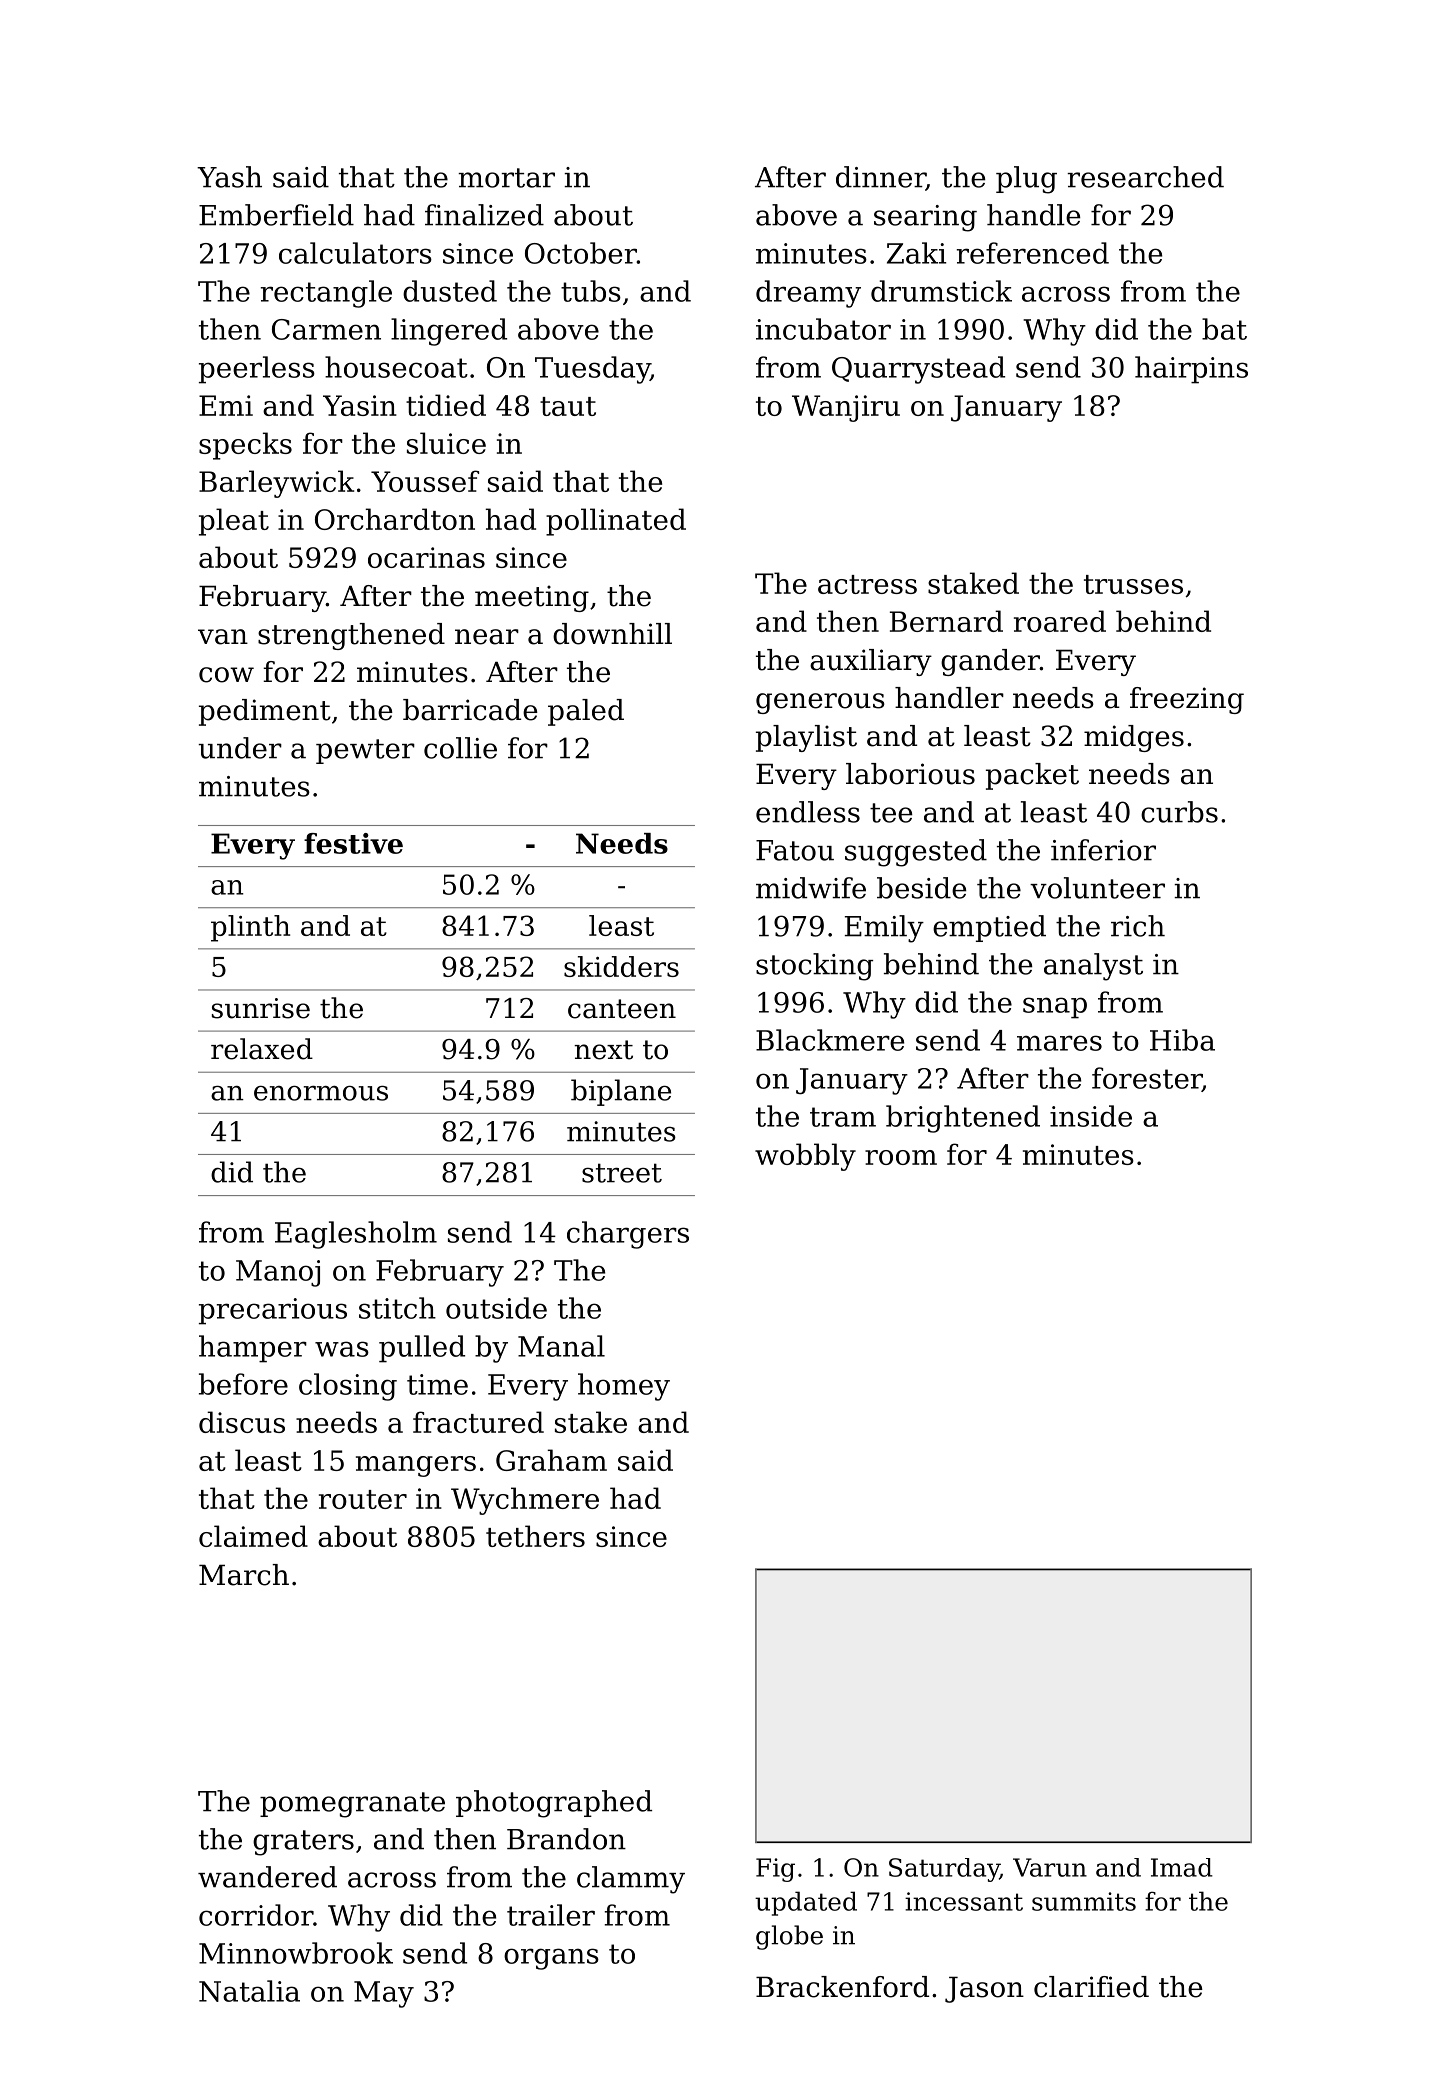 The height and width of the screenshot is (2100, 1450). What do you see at coordinates (1032, 776) in the screenshot?
I see `packet` at bounding box center [1032, 776].
